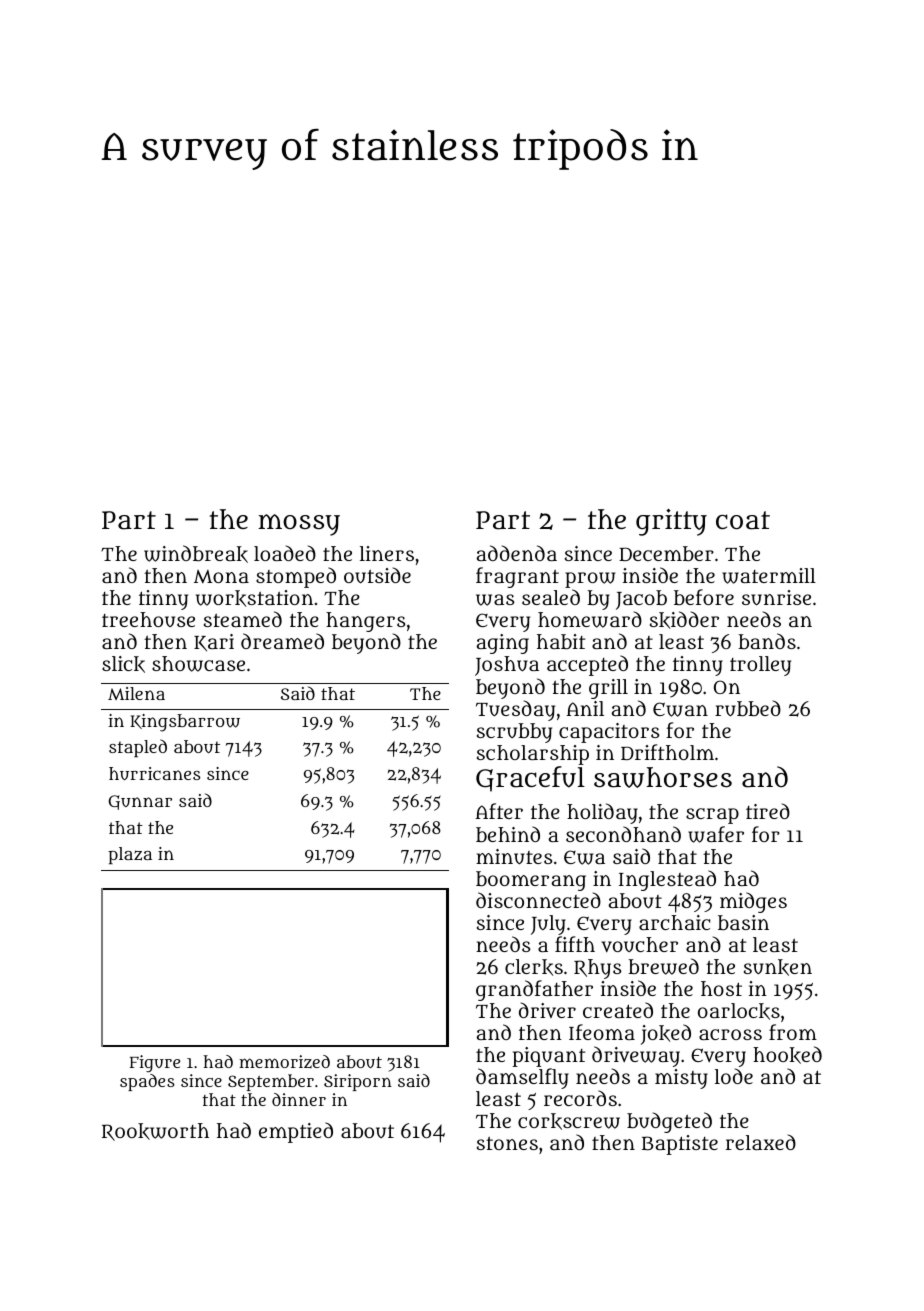 The height and width of the page is (1311, 924). I want to click on loaded, so click(285, 553).
